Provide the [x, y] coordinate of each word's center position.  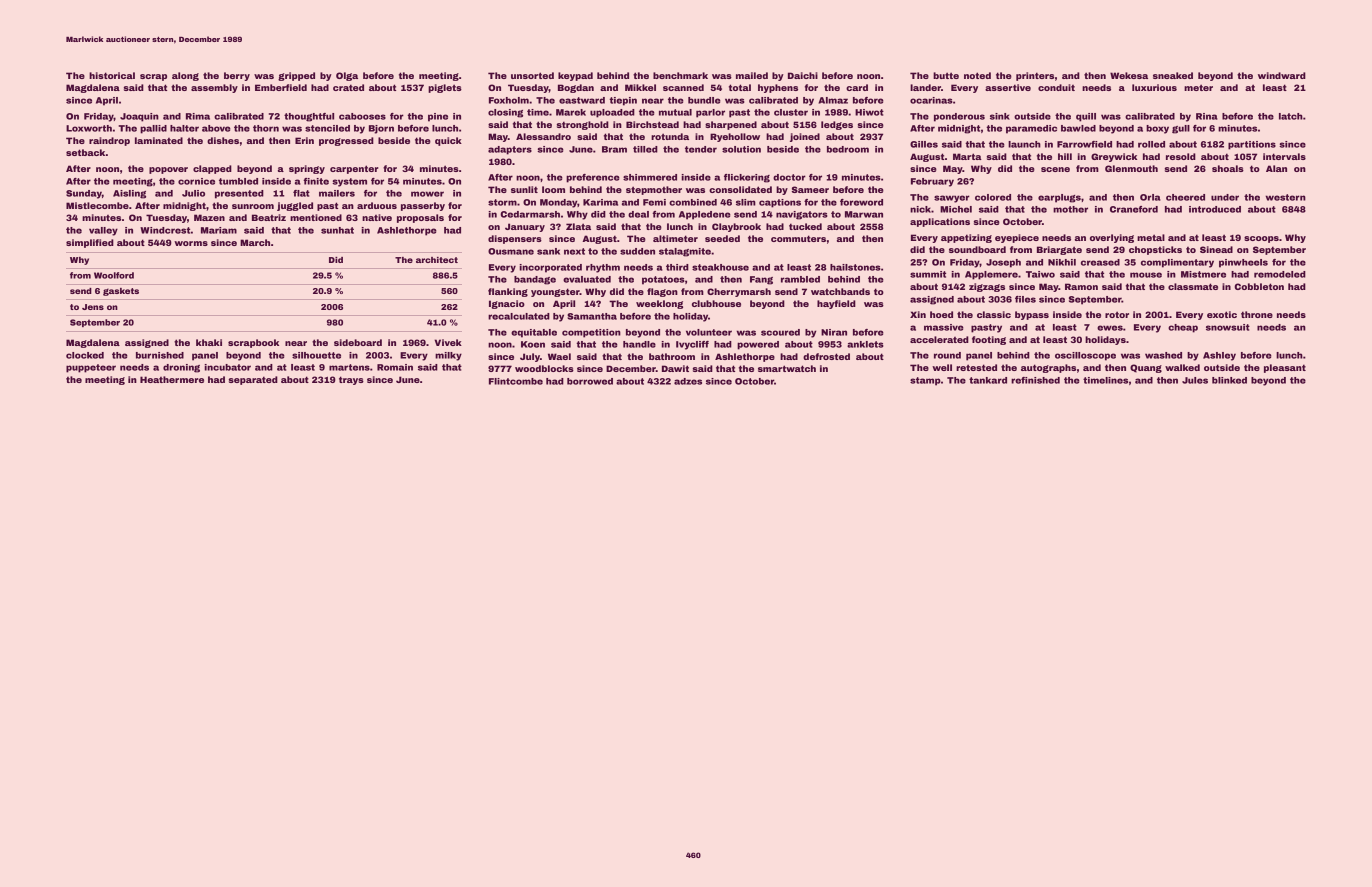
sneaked [1173, 75]
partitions [1252, 145]
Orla [1150, 197]
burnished [160, 355]
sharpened [731, 125]
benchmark [680, 75]
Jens [93, 307]
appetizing [966, 238]
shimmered [650, 177]
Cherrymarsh [739, 292]
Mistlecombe [97, 205]
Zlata [578, 226]
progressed [346, 141]
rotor [1117, 314]
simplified [90, 243]
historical [112, 75]
